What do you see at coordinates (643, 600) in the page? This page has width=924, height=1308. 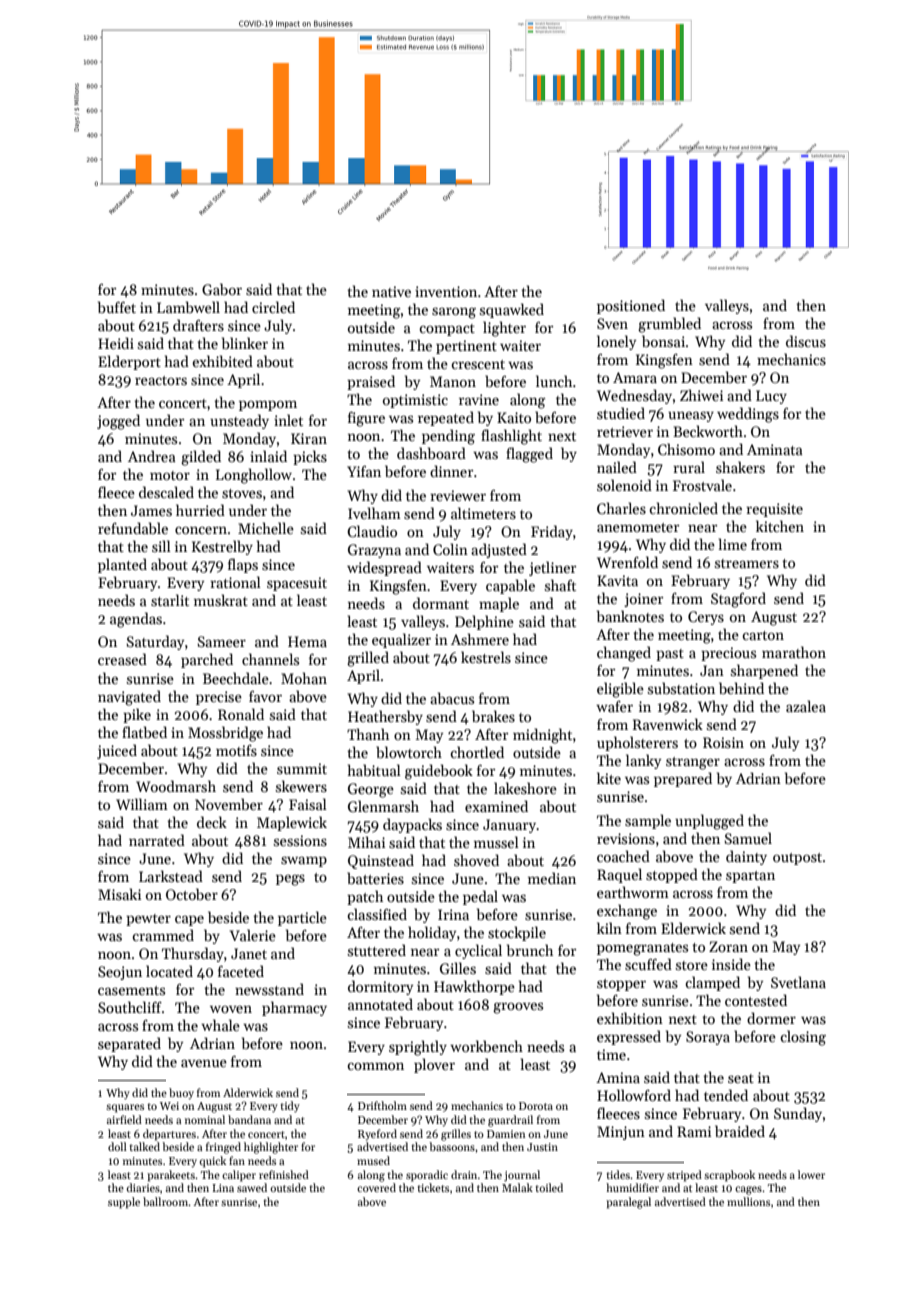 I see `joiner` at bounding box center [643, 600].
